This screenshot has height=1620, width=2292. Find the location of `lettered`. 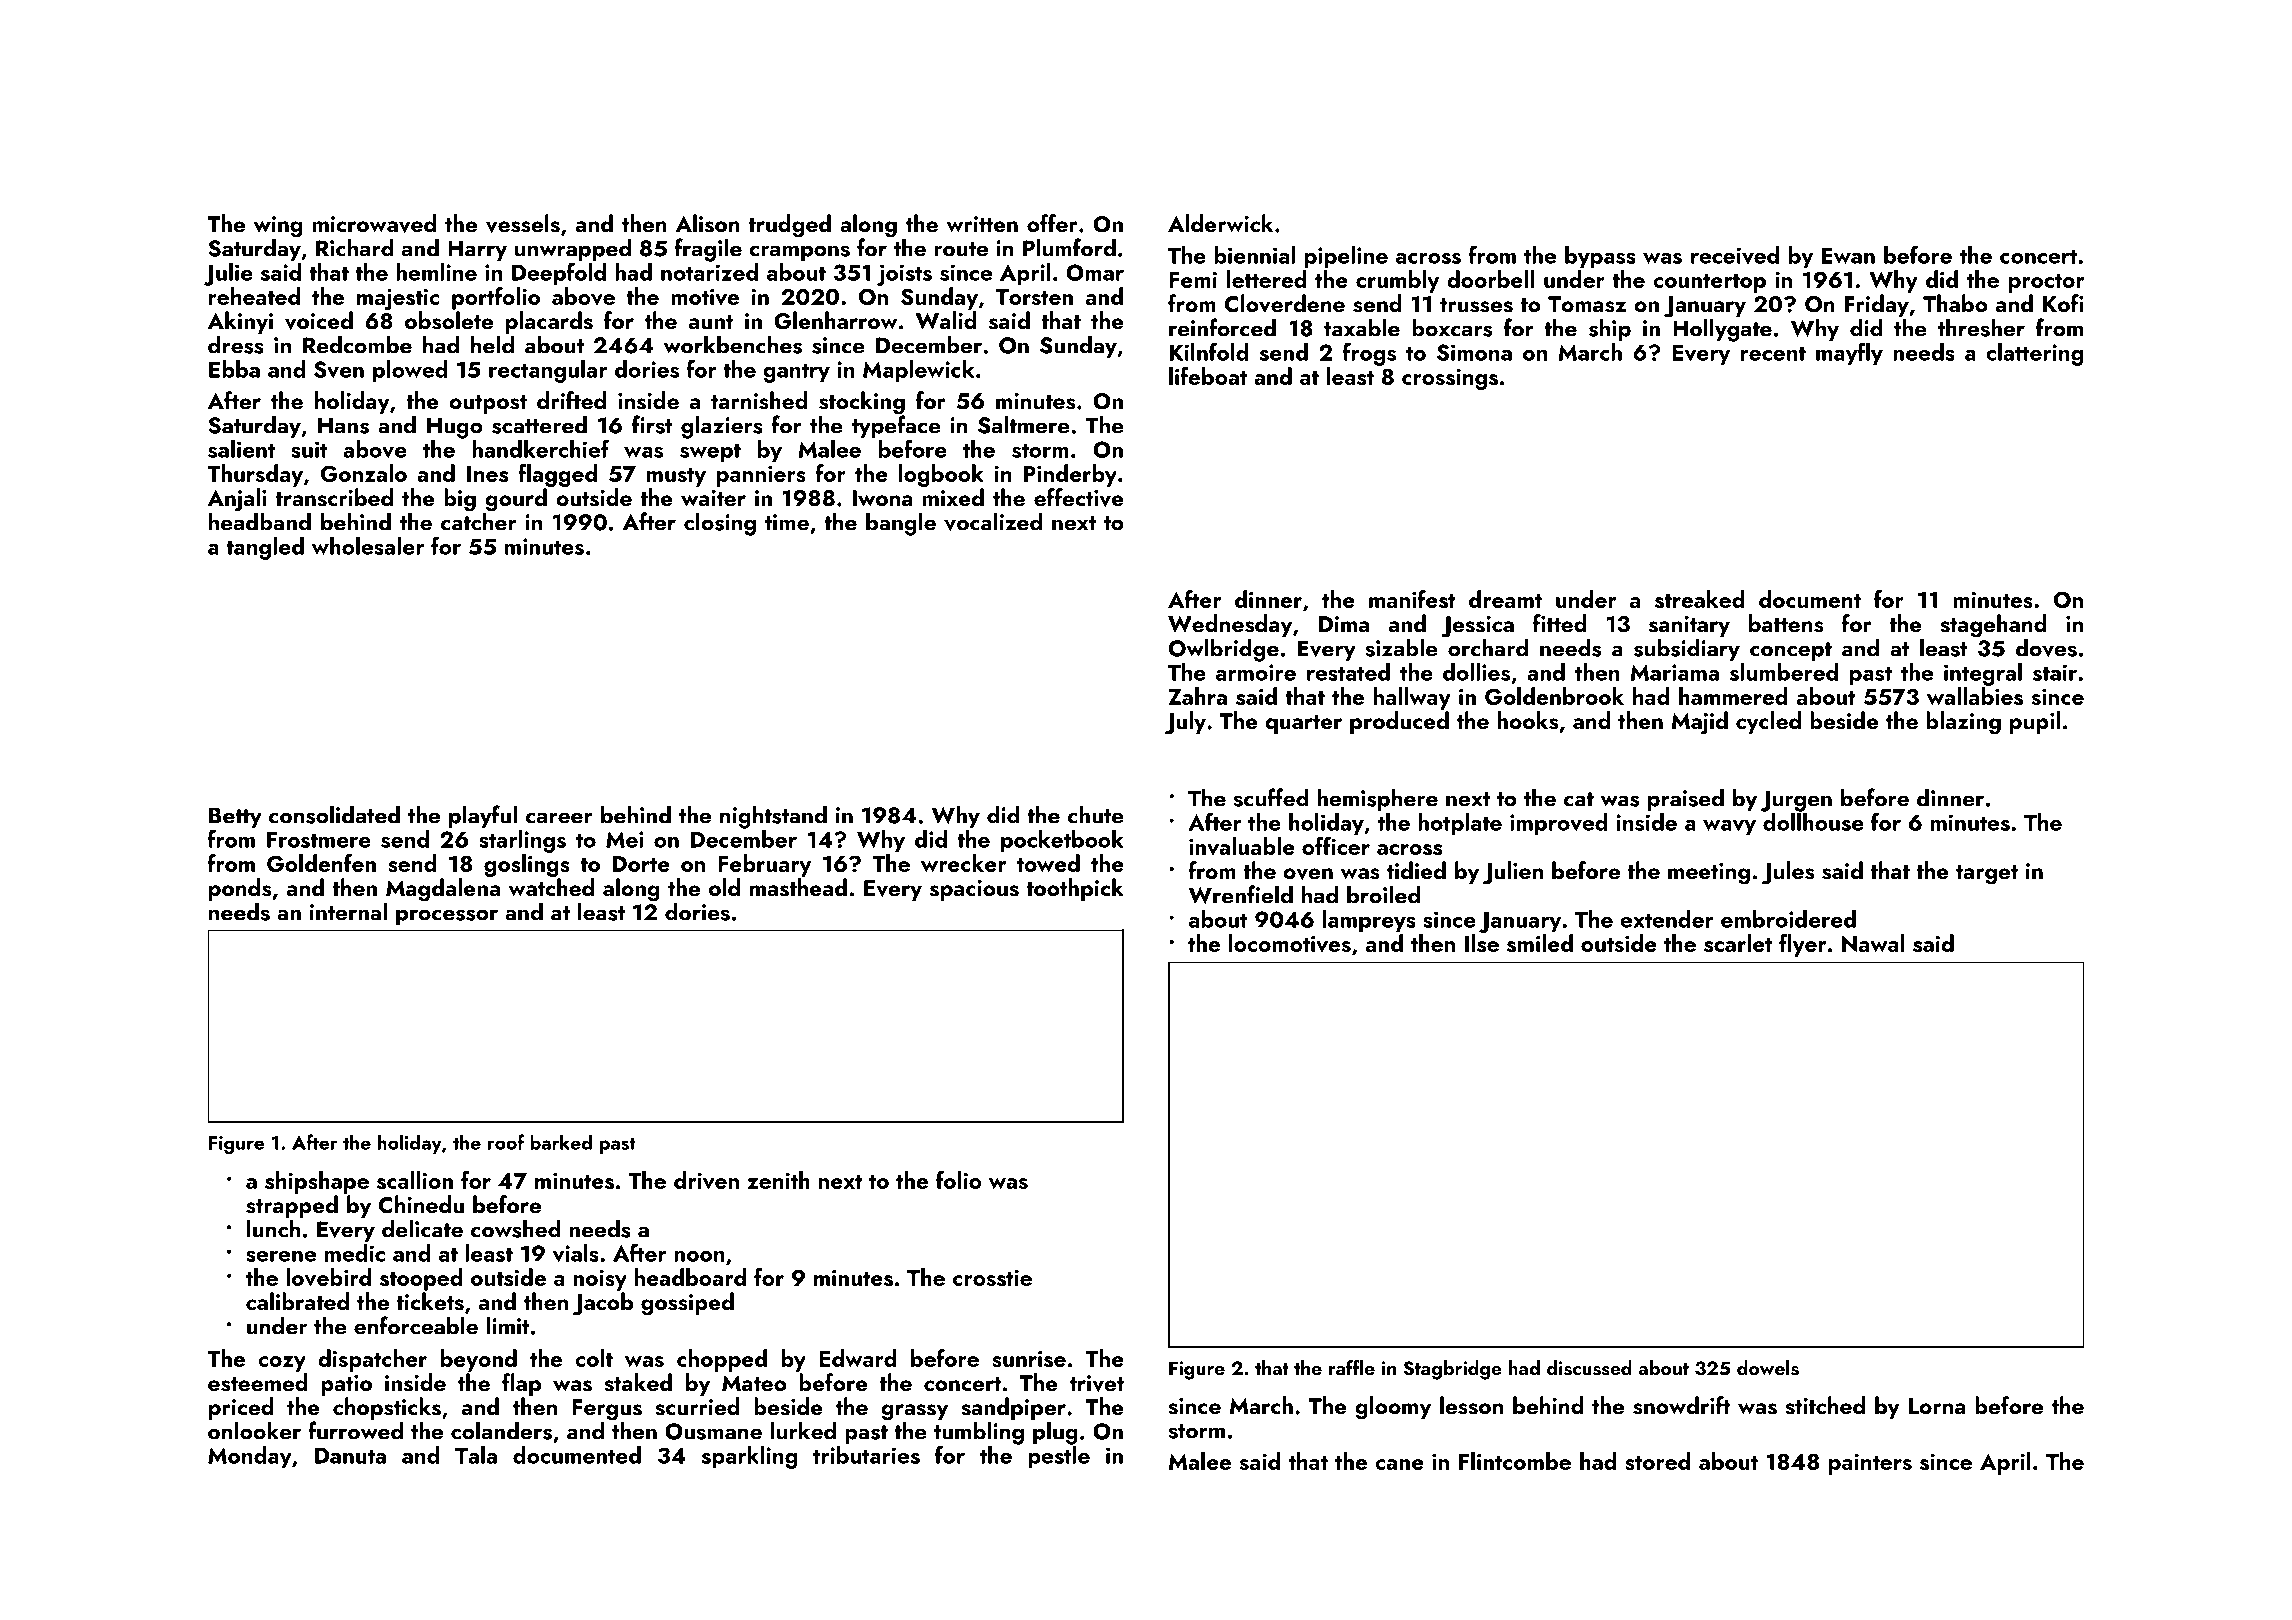

lettered is located at coordinates (1267, 279).
